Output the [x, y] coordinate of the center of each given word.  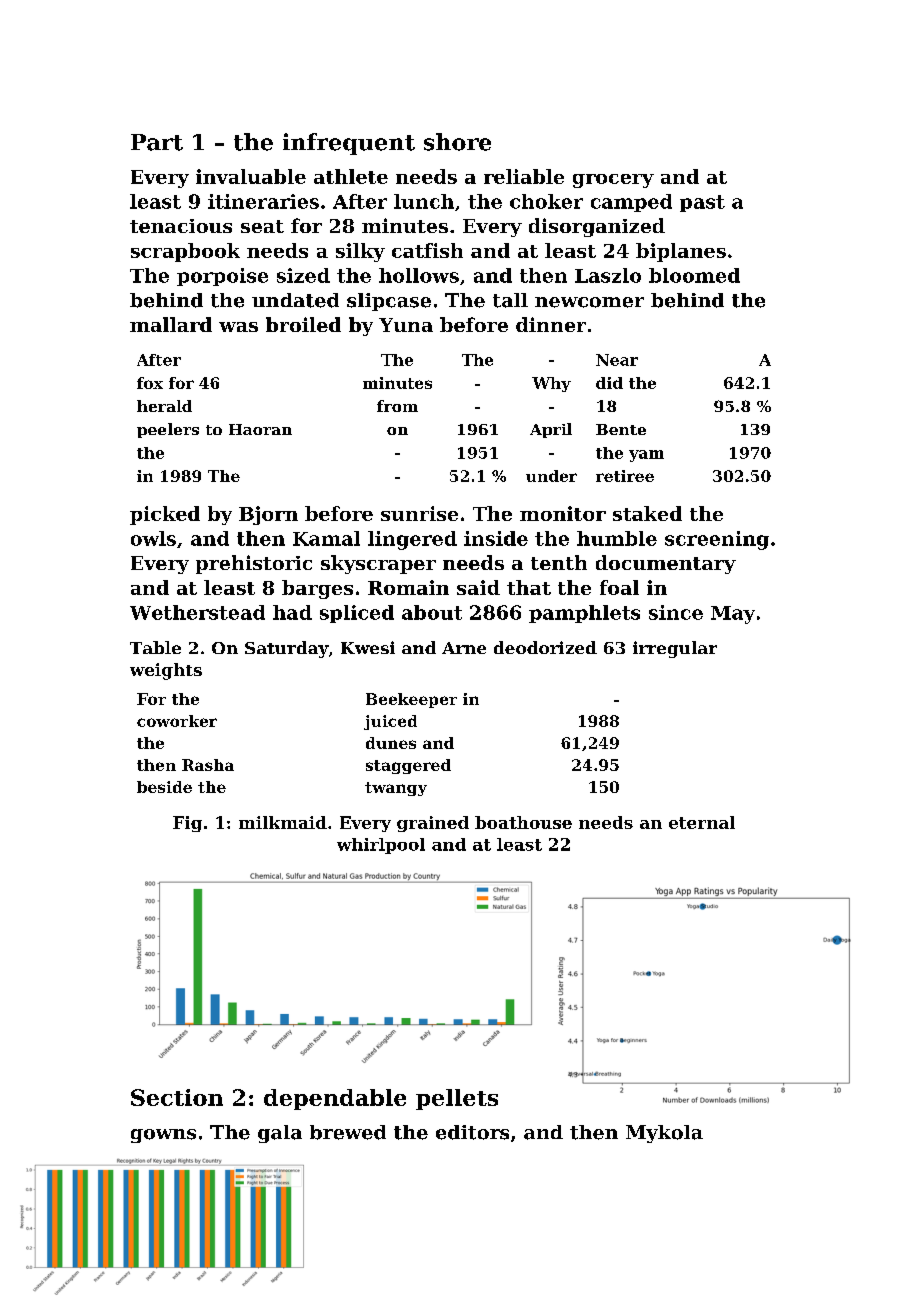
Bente [621, 429]
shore [457, 142]
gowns [163, 1136]
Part [157, 142]
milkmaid [283, 822]
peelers [168, 430]
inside [496, 538]
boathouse [523, 822]
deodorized [545, 647]
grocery [613, 181]
